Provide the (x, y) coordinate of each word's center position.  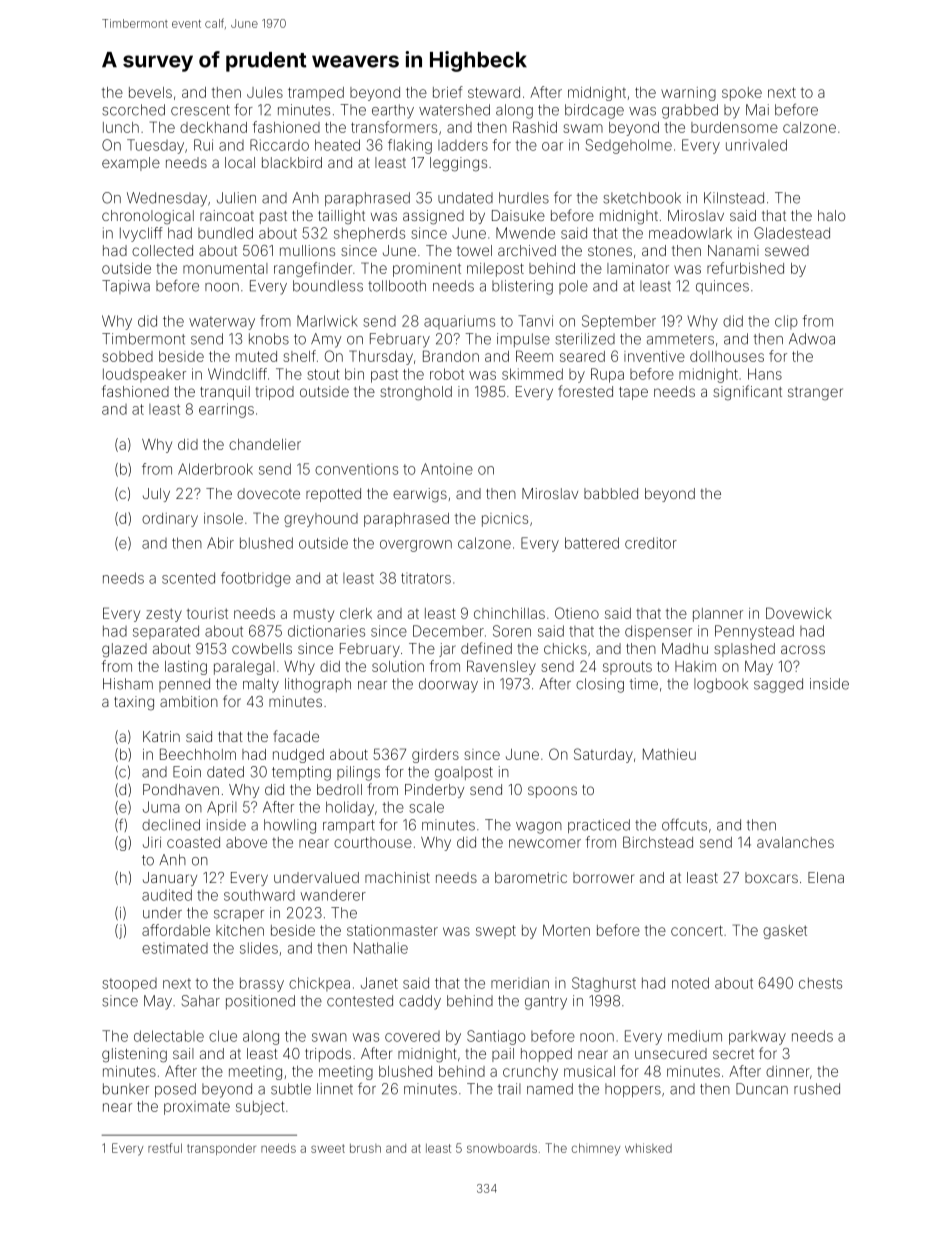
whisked (648, 1148)
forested (585, 391)
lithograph (318, 685)
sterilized (585, 339)
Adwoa (812, 339)
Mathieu (669, 754)
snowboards (502, 1148)
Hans (765, 374)
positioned (260, 1002)
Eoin (187, 772)
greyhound (321, 520)
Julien (236, 198)
